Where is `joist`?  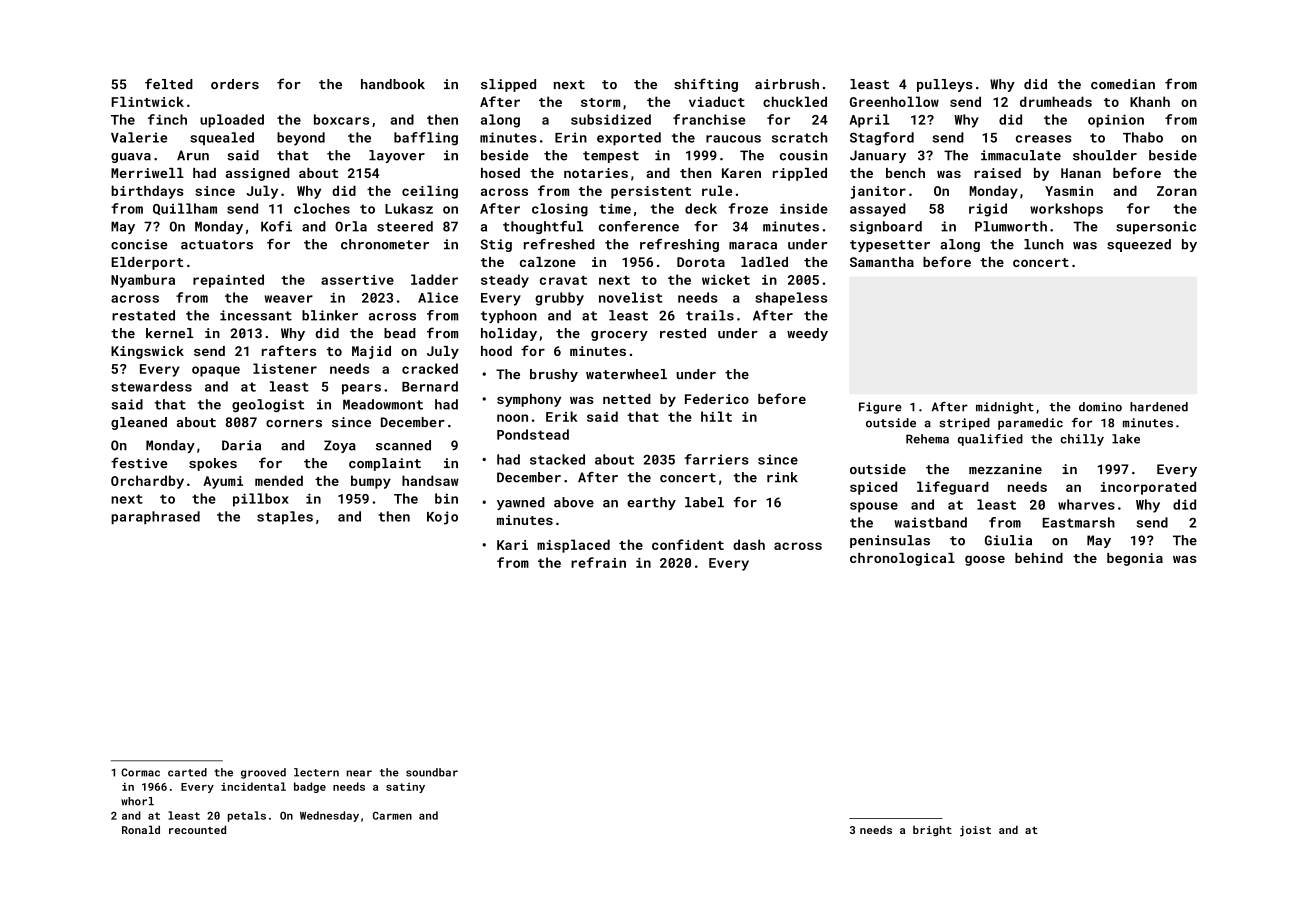
joist is located at coordinates (975, 831).
